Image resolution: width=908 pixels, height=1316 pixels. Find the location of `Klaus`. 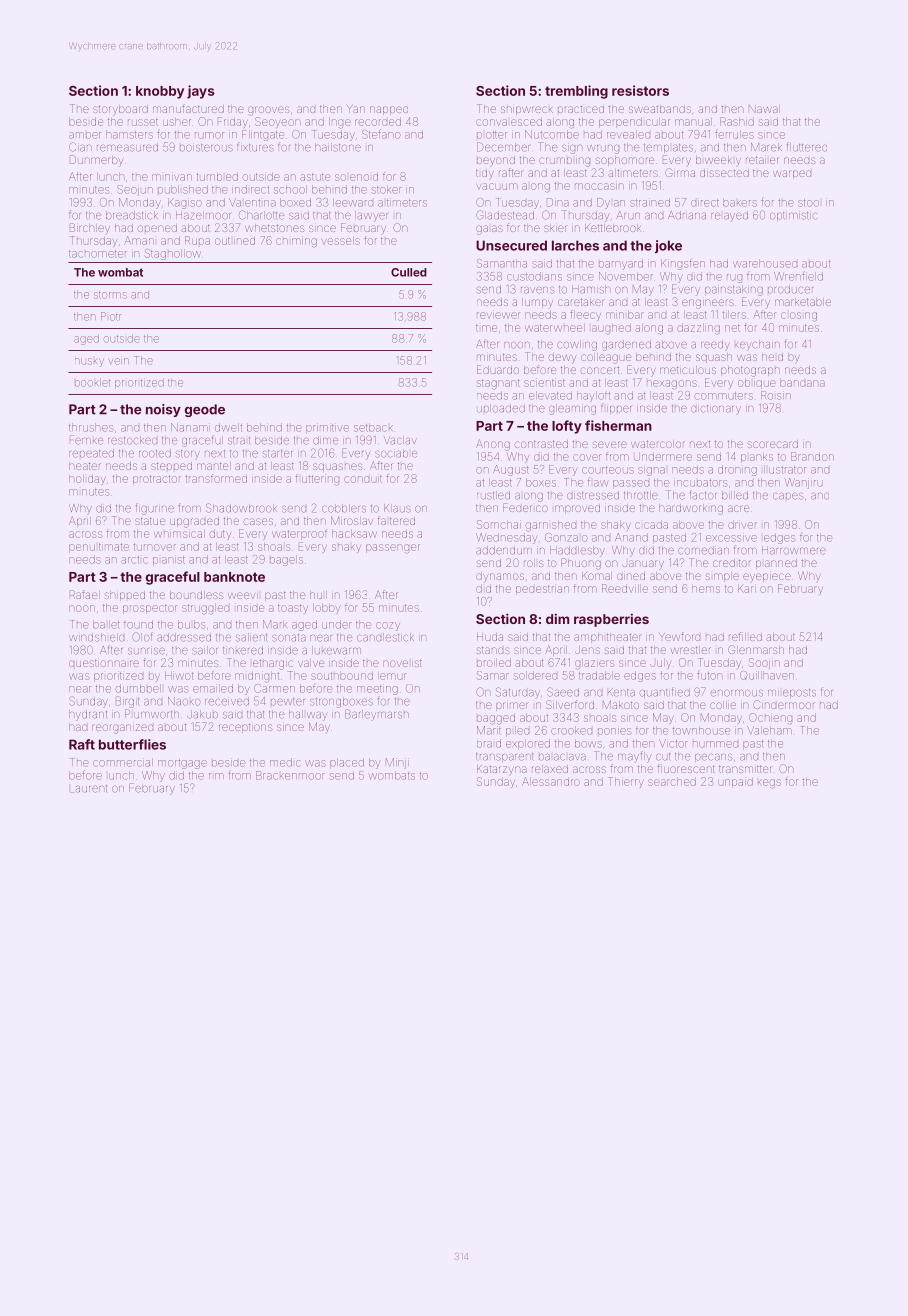

Klaus is located at coordinates (397, 508).
